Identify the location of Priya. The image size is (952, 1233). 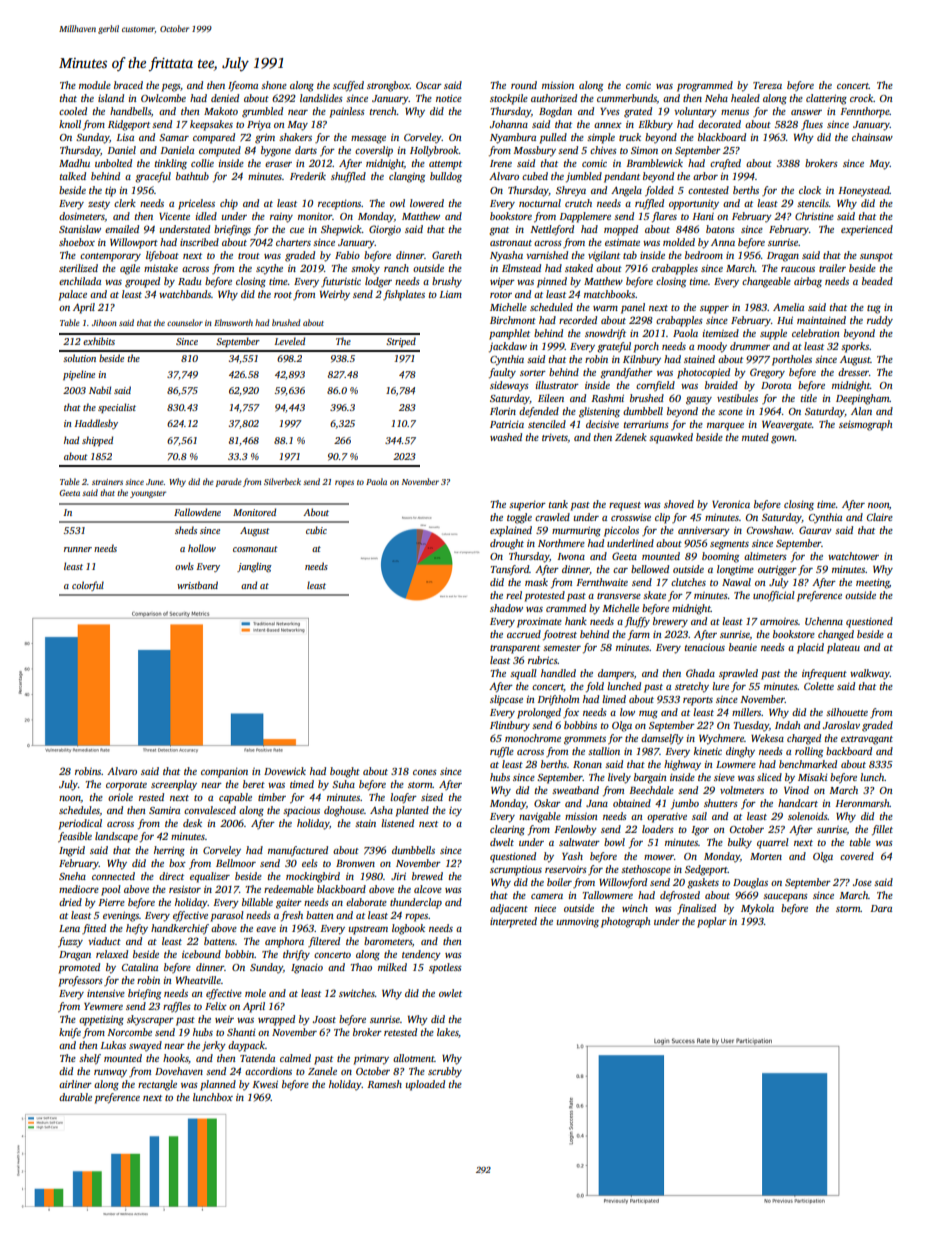
(259, 125).
